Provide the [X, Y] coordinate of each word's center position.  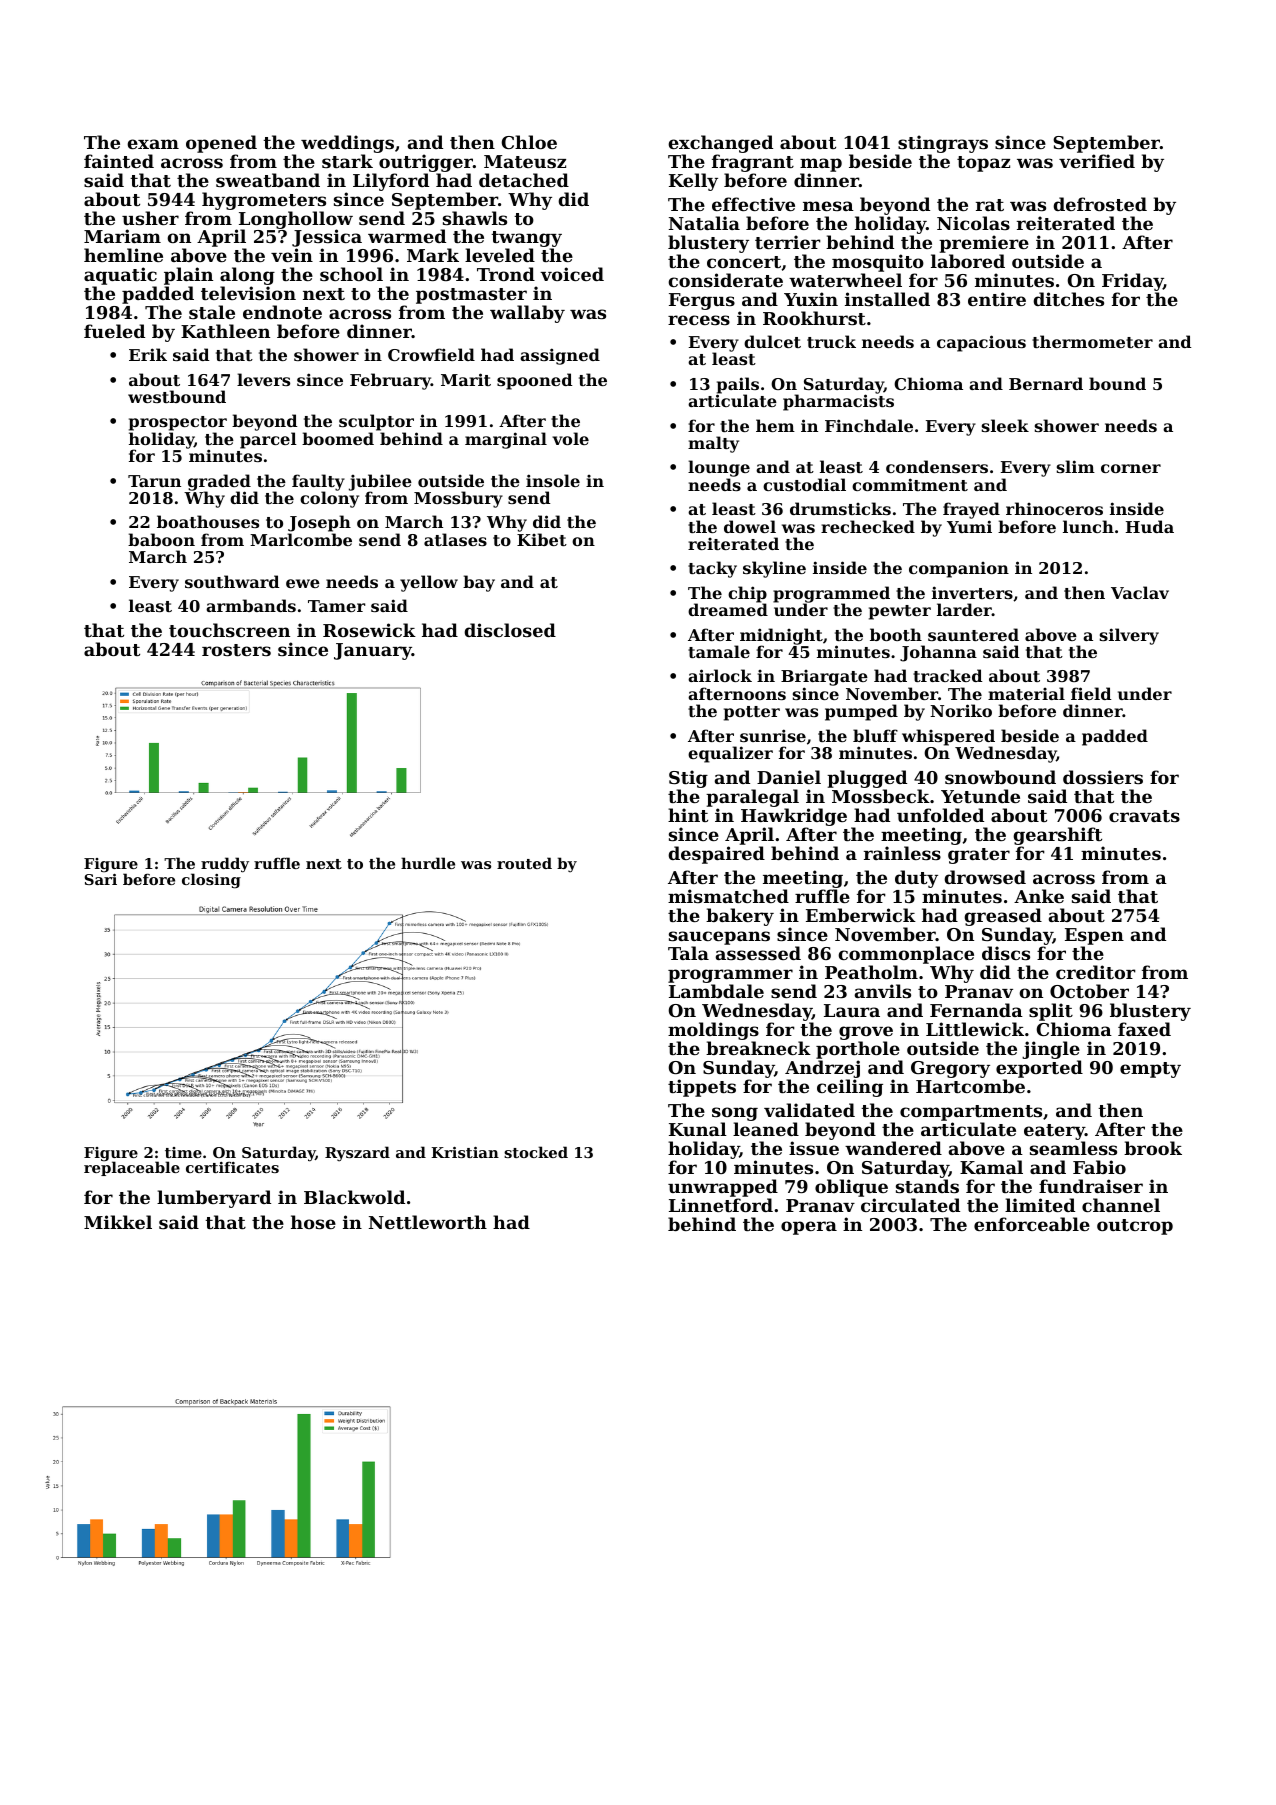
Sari [101, 879]
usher [150, 218]
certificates [232, 1167]
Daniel [789, 777]
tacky [712, 569]
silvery [1129, 636]
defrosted [1100, 204]
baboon [161, 539]
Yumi [969, 526]
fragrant [753, 163]
